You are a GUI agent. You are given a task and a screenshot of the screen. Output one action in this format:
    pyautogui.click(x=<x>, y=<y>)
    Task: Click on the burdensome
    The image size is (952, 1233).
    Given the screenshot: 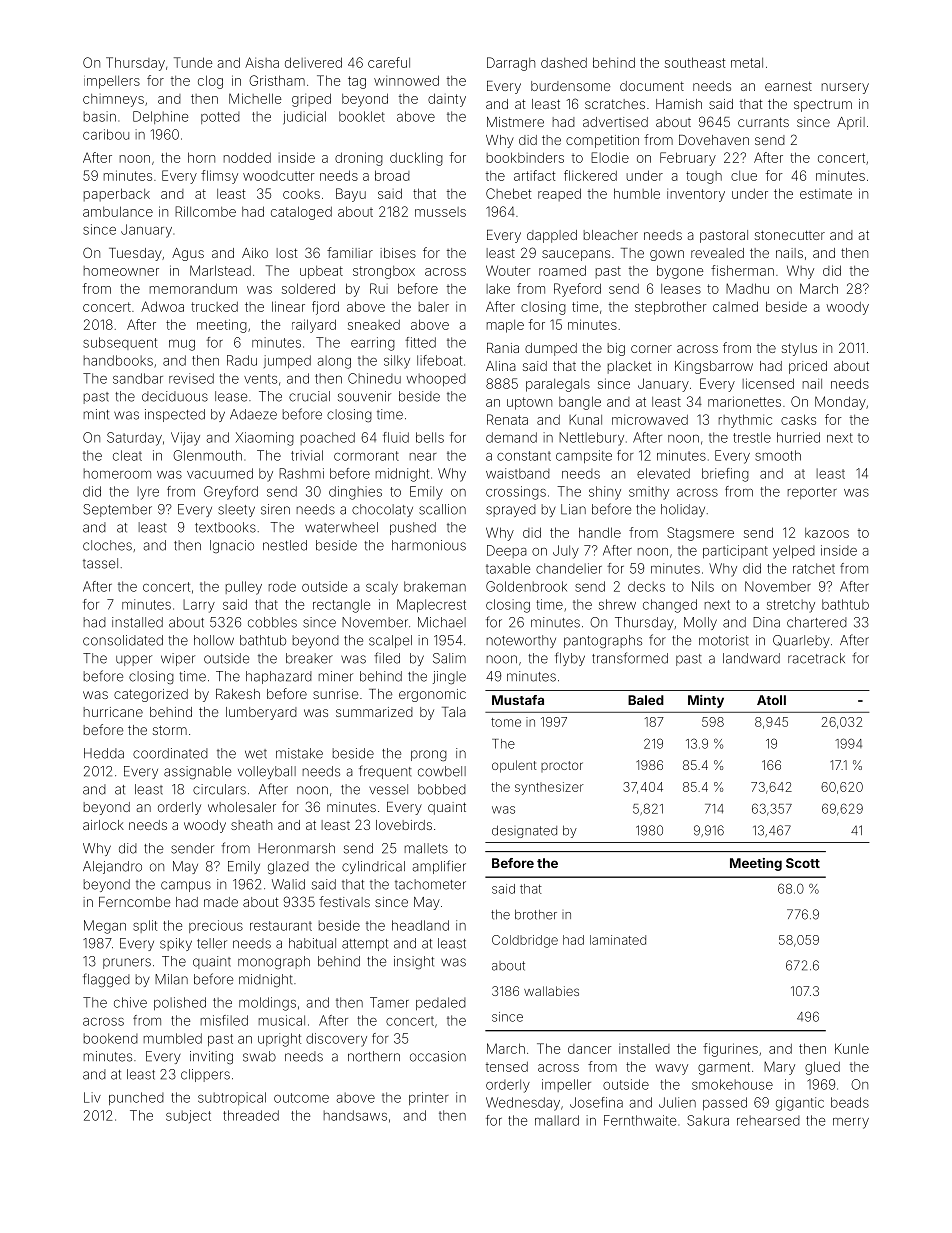 What is the action you would take?
    pyautogui.click(x=570, y=86)
